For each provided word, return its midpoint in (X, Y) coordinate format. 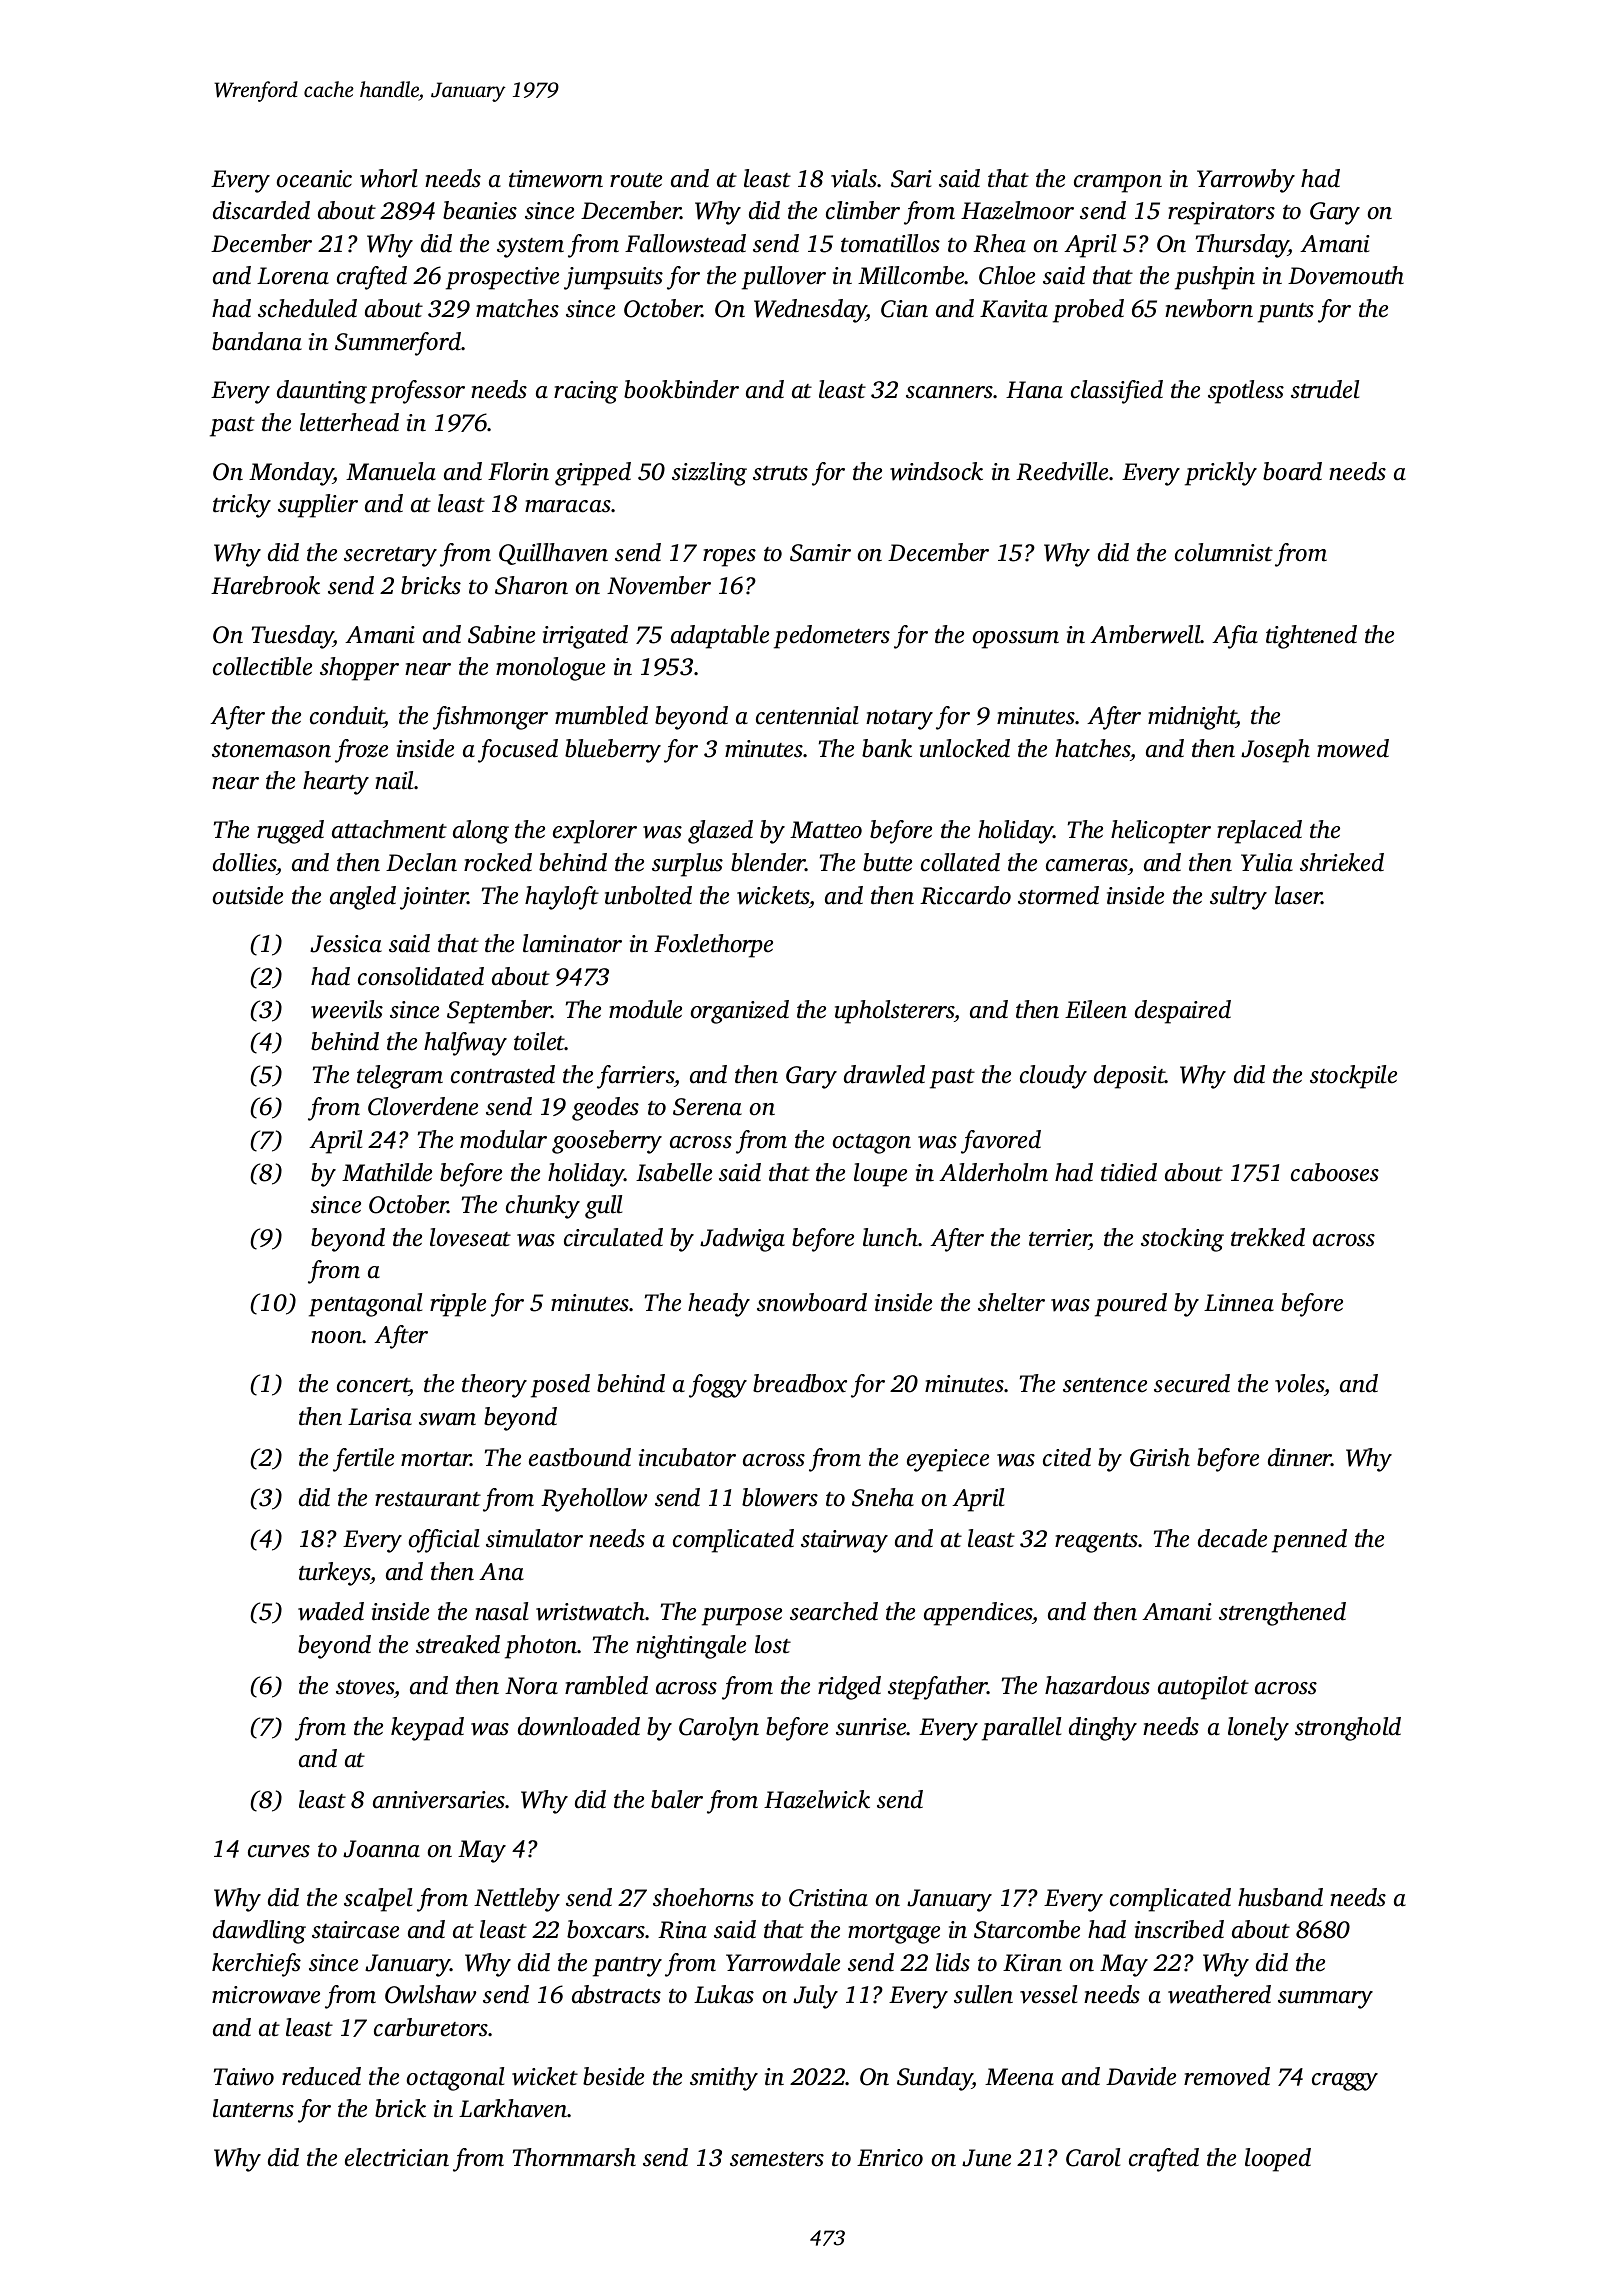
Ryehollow (594, 1500)
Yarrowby (1246, 181)
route (636, 180)
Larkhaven (513, 2108)
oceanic (314, 179)
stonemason (271, 750)
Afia (1235, 637)
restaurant (428, 1499)
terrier (1059, 1239)
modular (503, 1139)
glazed (720, 832)
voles (1300, 1385)
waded (331, 1611)
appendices (978, 1614)
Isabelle (674, 1172)
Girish (1160, 1457)
